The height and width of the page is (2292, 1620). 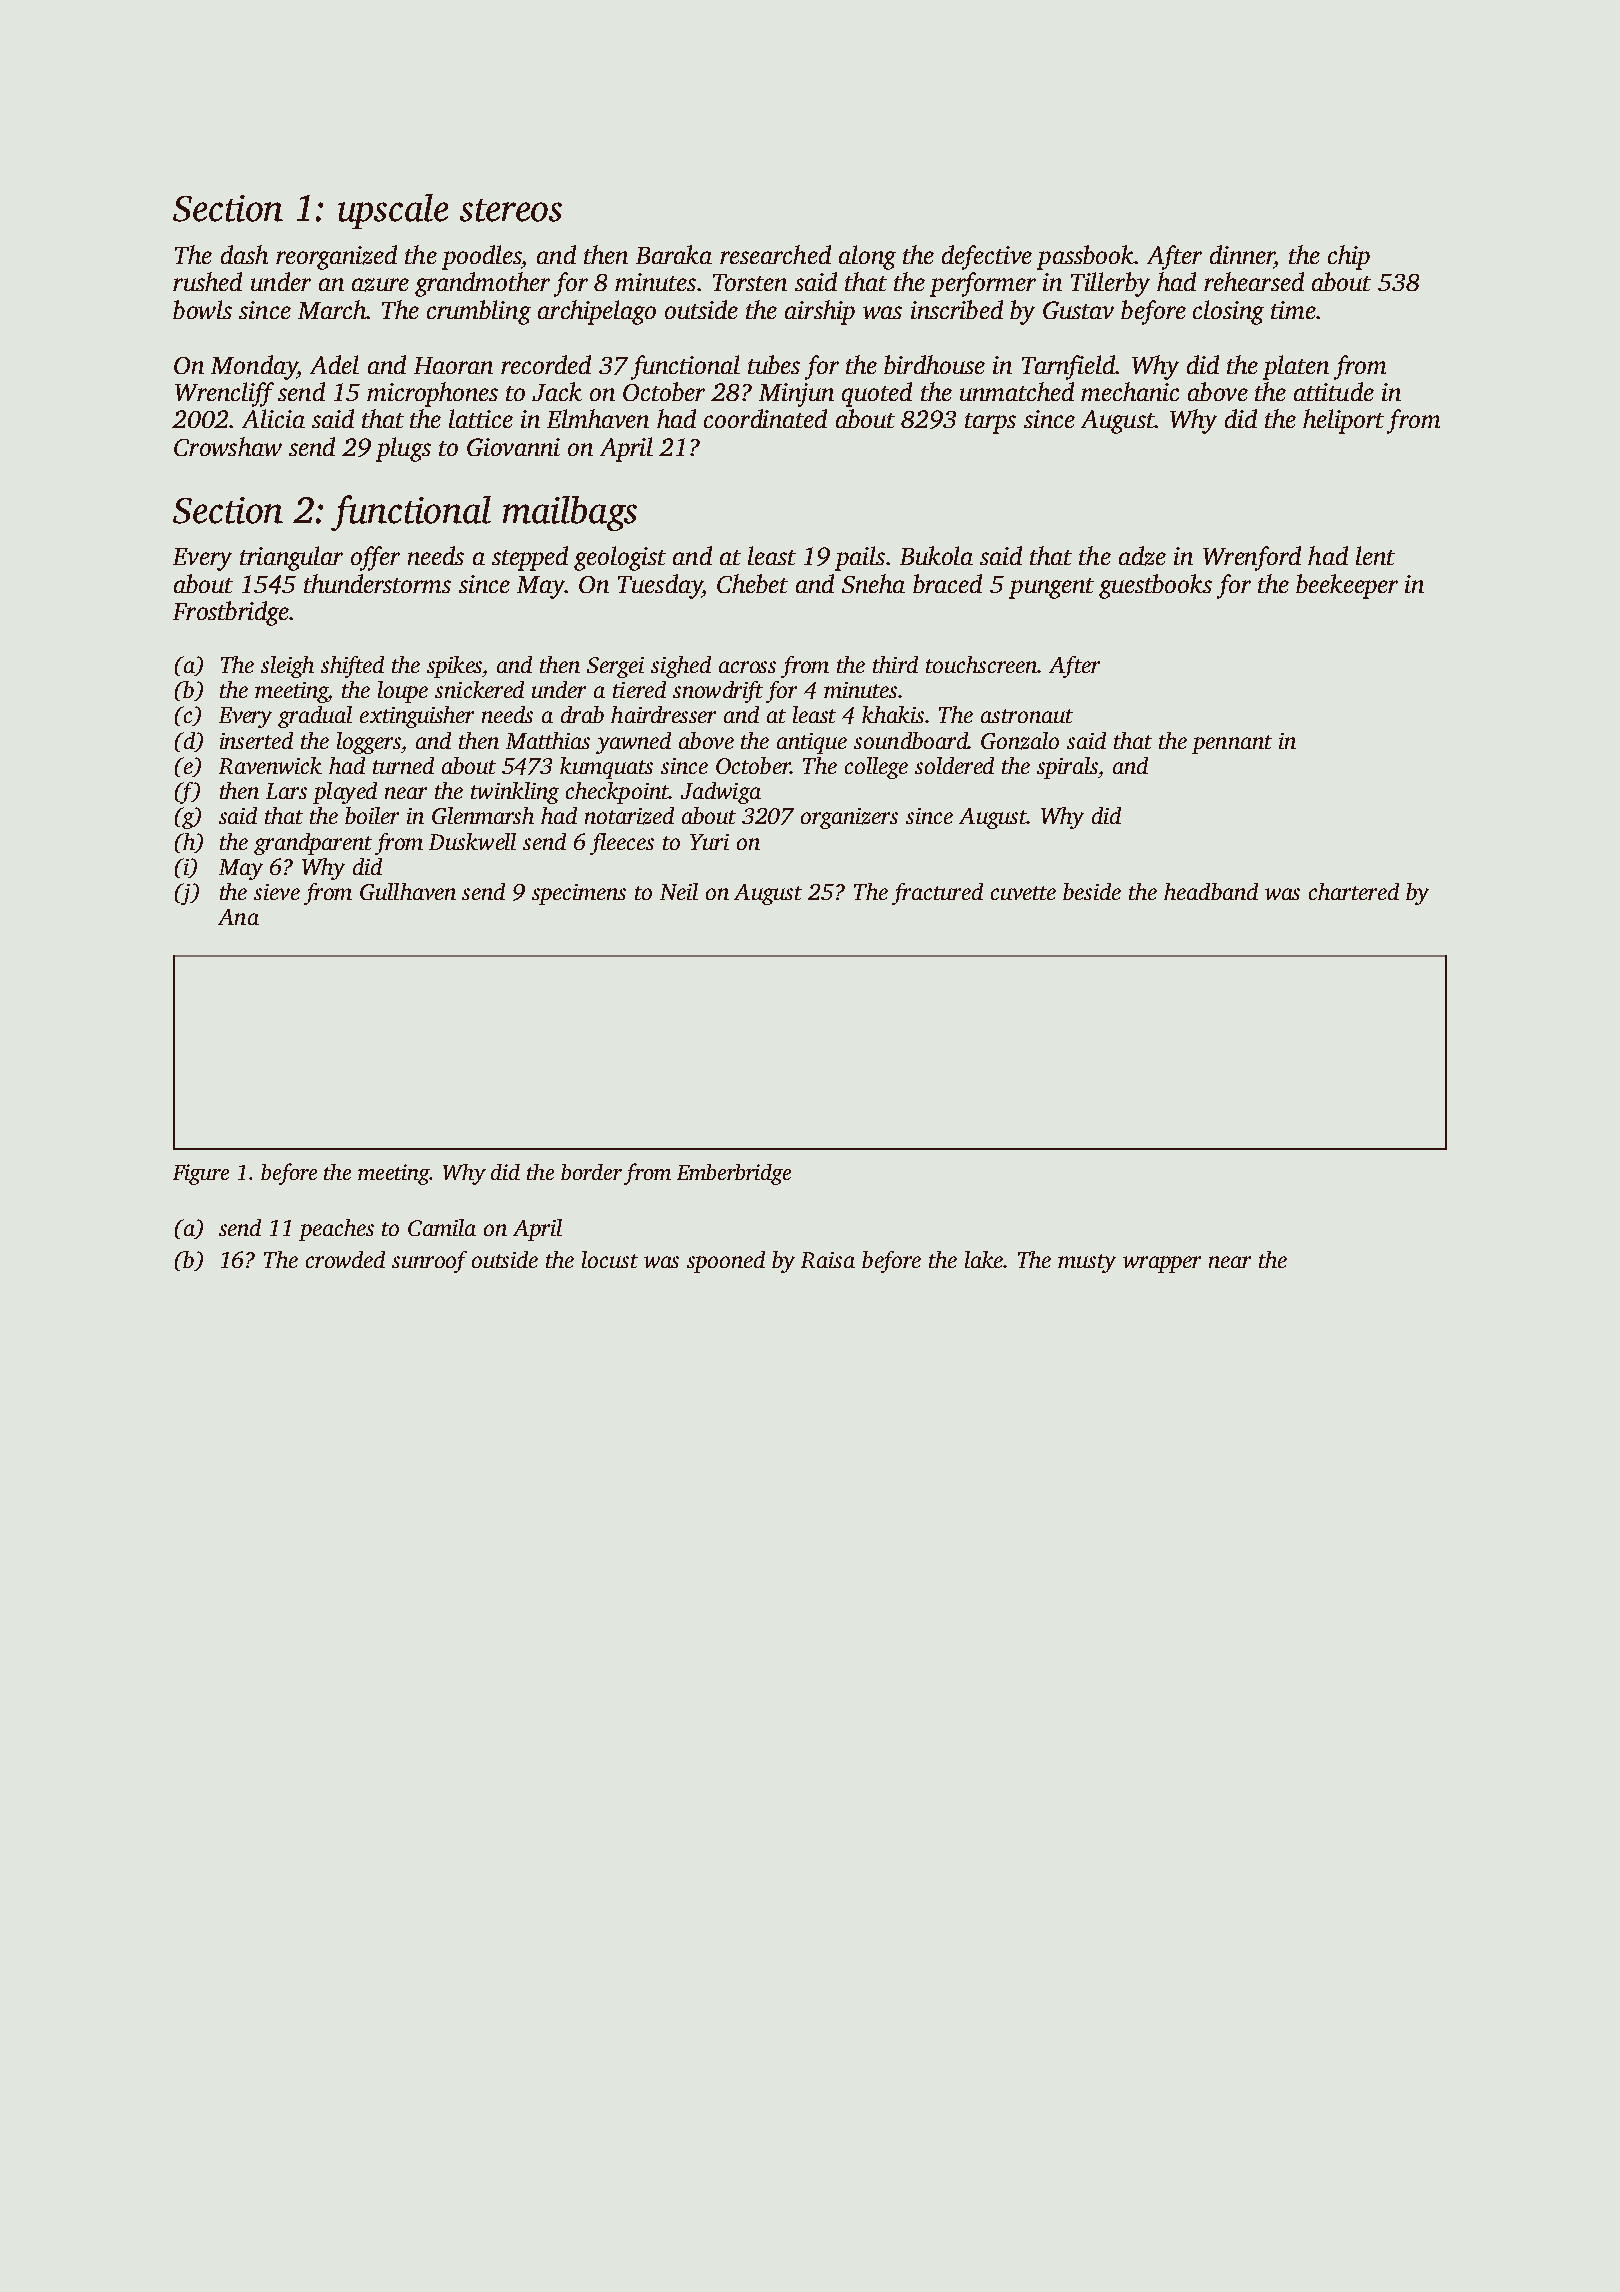 I want to click on wrapper, so click(x=1162, y=1264).
